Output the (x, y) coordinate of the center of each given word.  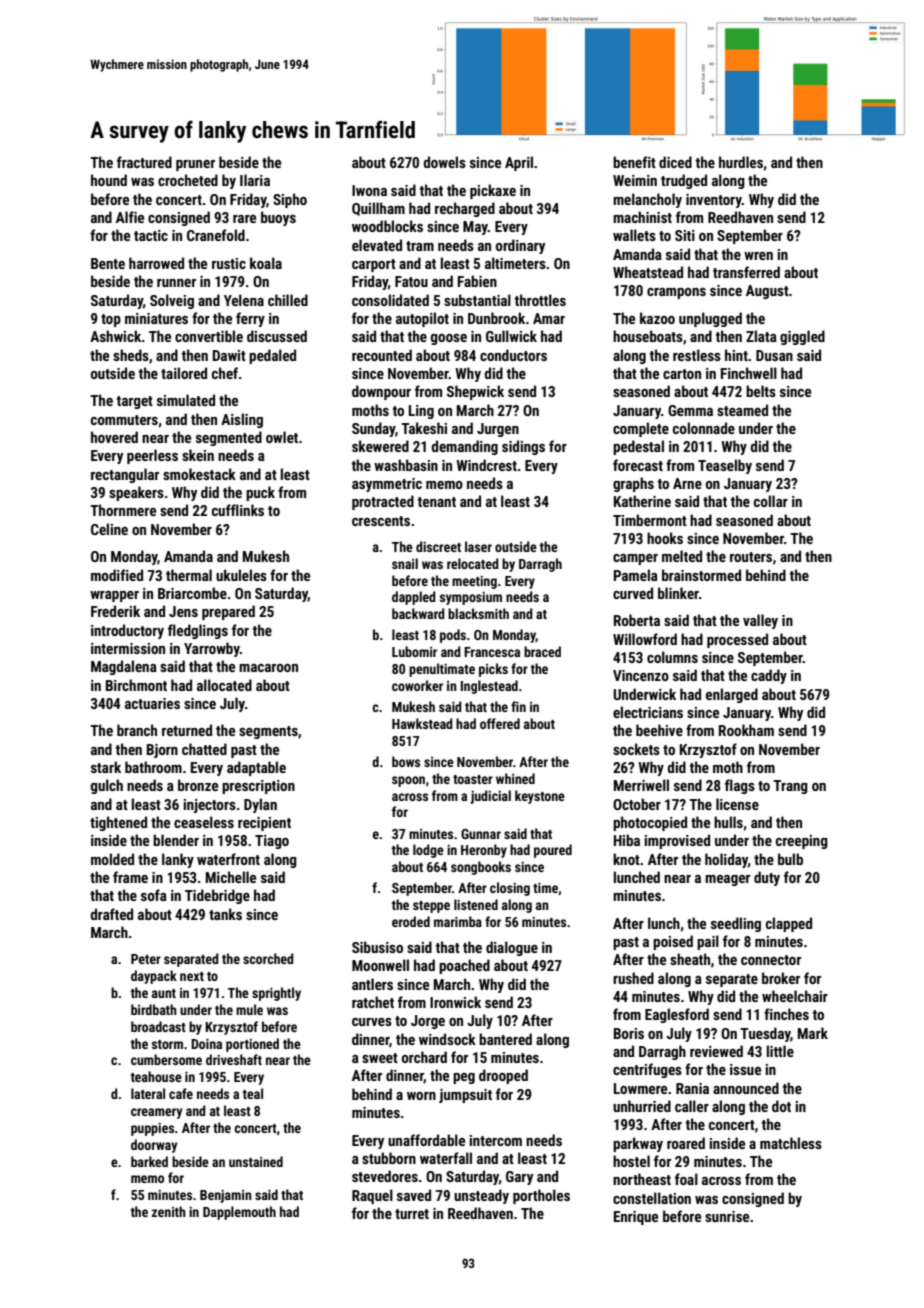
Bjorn (162, 751)
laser (478, 546)
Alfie (130, 217)
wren (758, 256)
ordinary (520, 246)
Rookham (746, 730)
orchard (424, 1057)
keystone (540, 797)
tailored (184, 373)
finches (786, 1014)
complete (641, 429)
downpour (381, 392)
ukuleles (241, 575)
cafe (181, 1093)
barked (149, 1161)
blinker (678, 593)
